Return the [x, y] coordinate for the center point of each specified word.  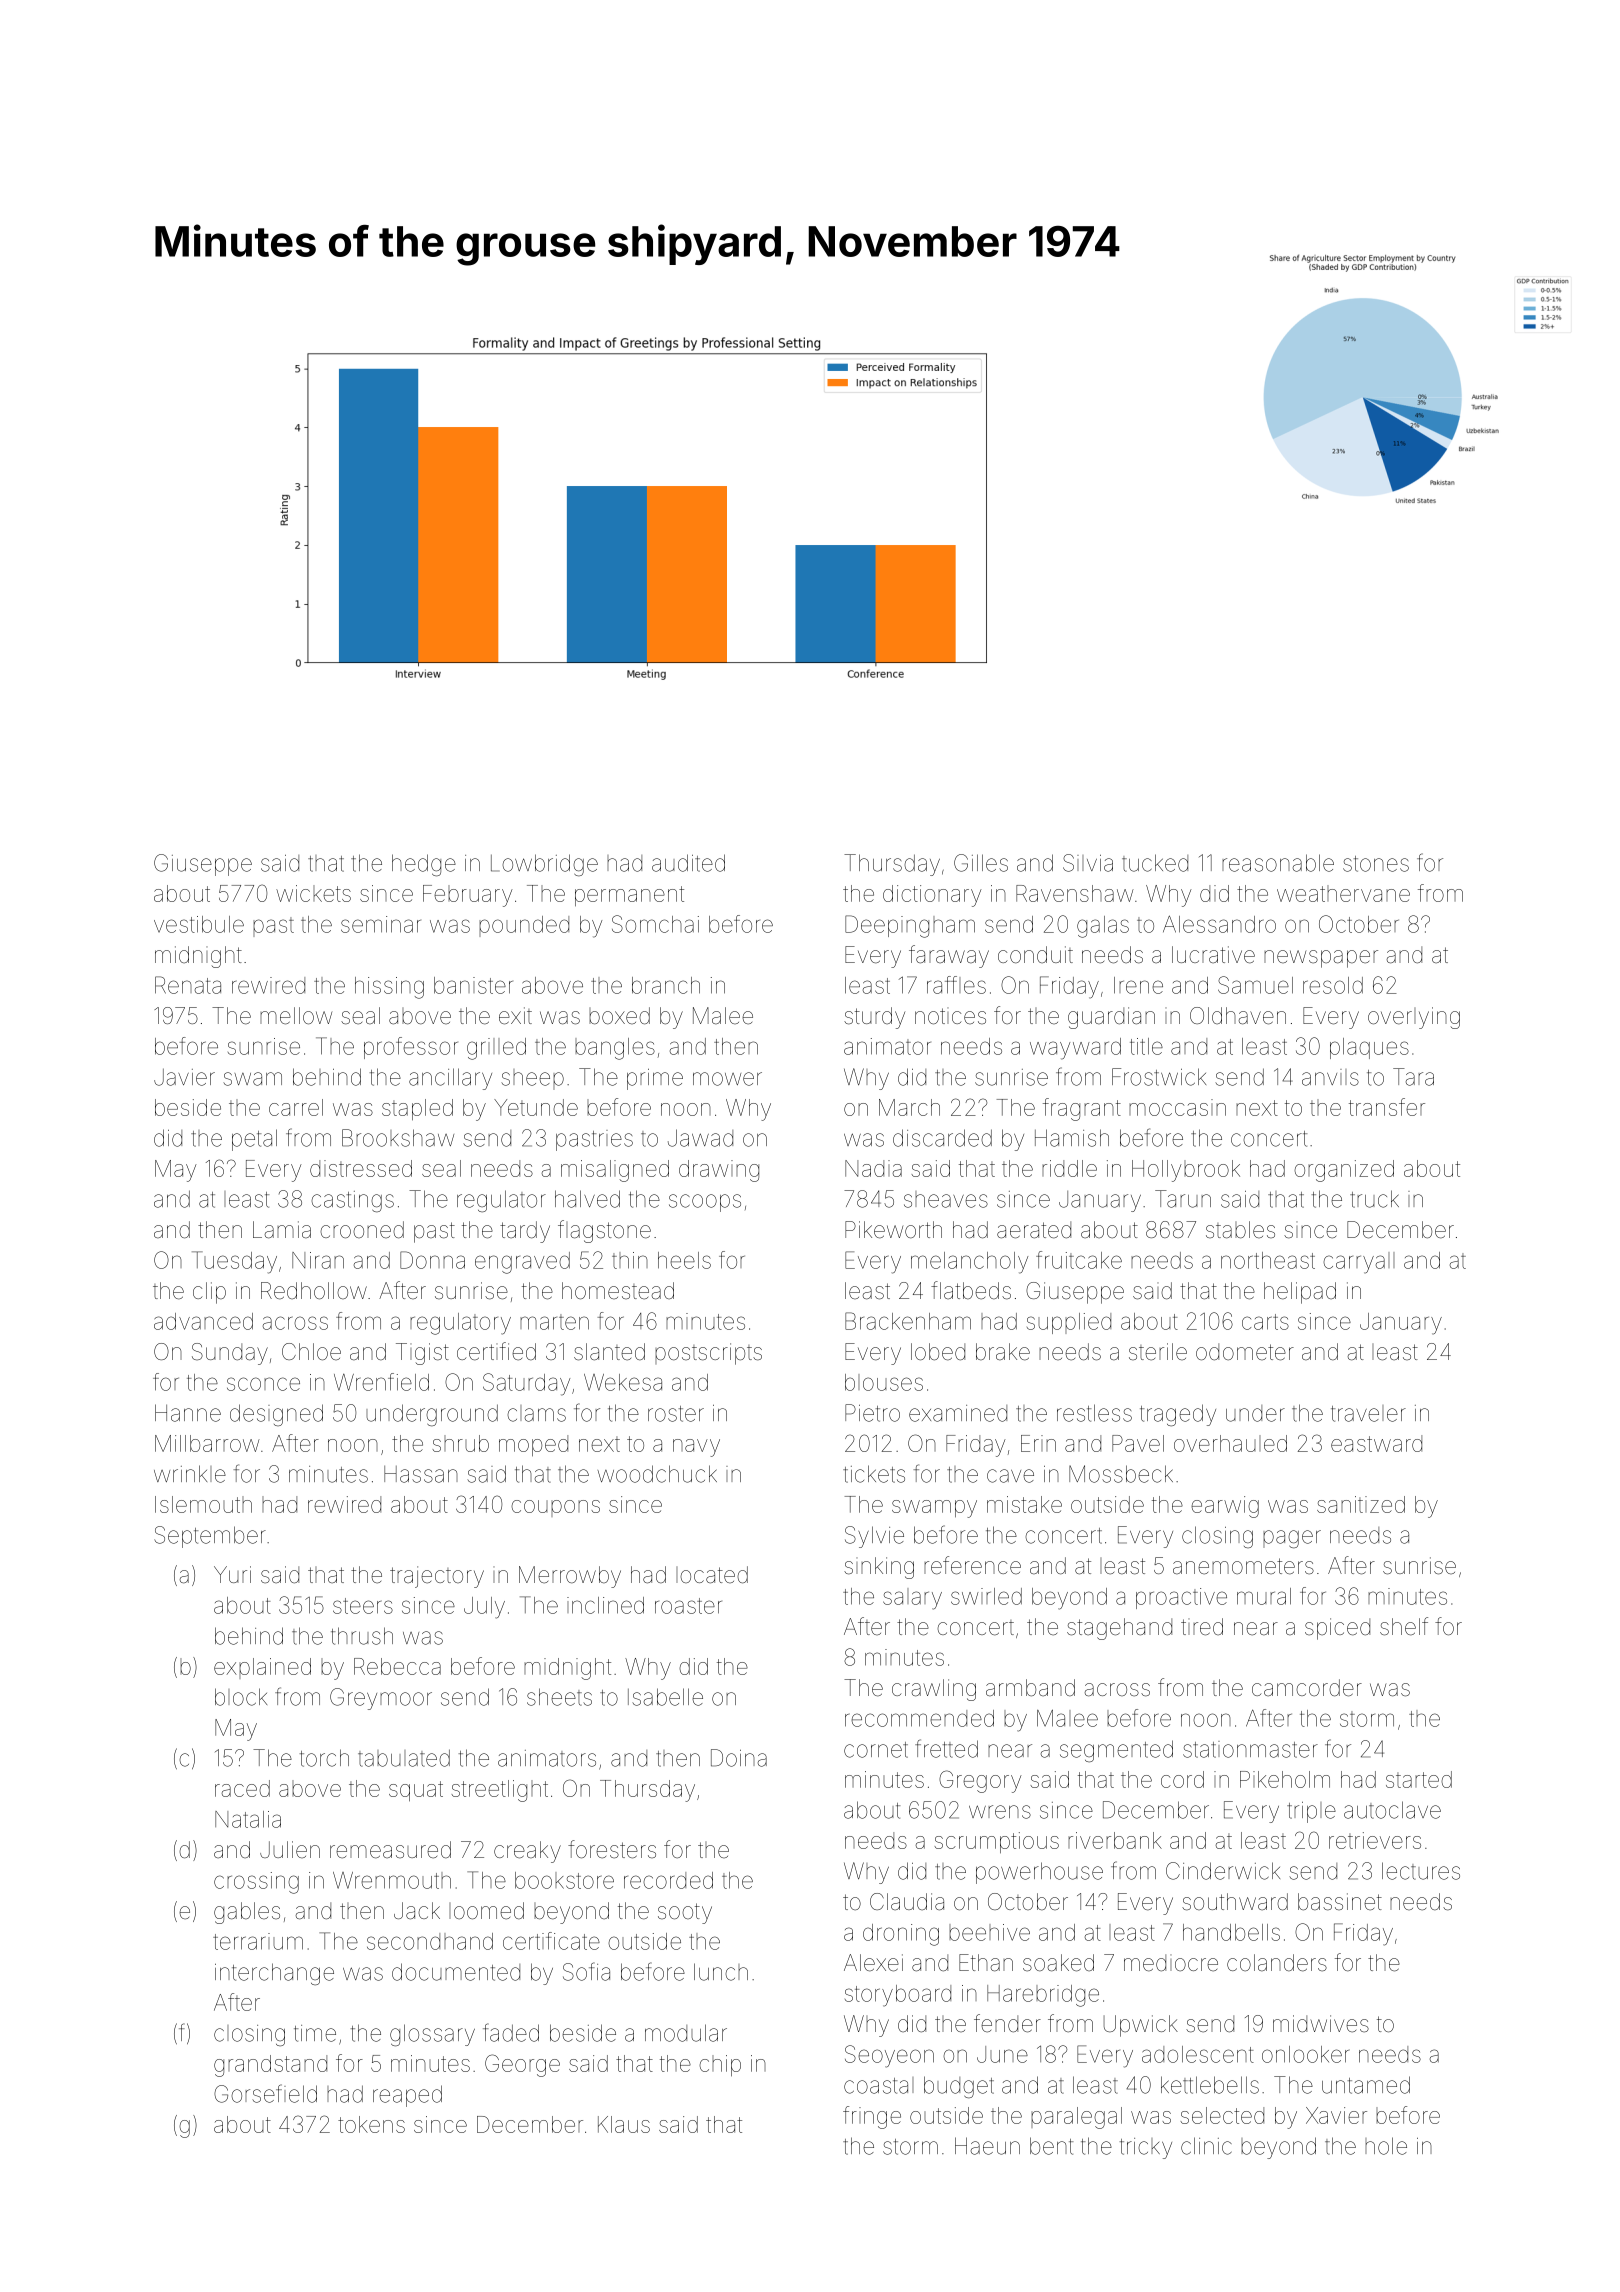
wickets [313, 893]
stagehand [1119, 1629]
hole [1386, 2146]
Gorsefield [265, 2093]
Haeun [987, 2146]
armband [1030, 1688]
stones [1376, 864]
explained [262, 1668]
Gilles [981, 863]
